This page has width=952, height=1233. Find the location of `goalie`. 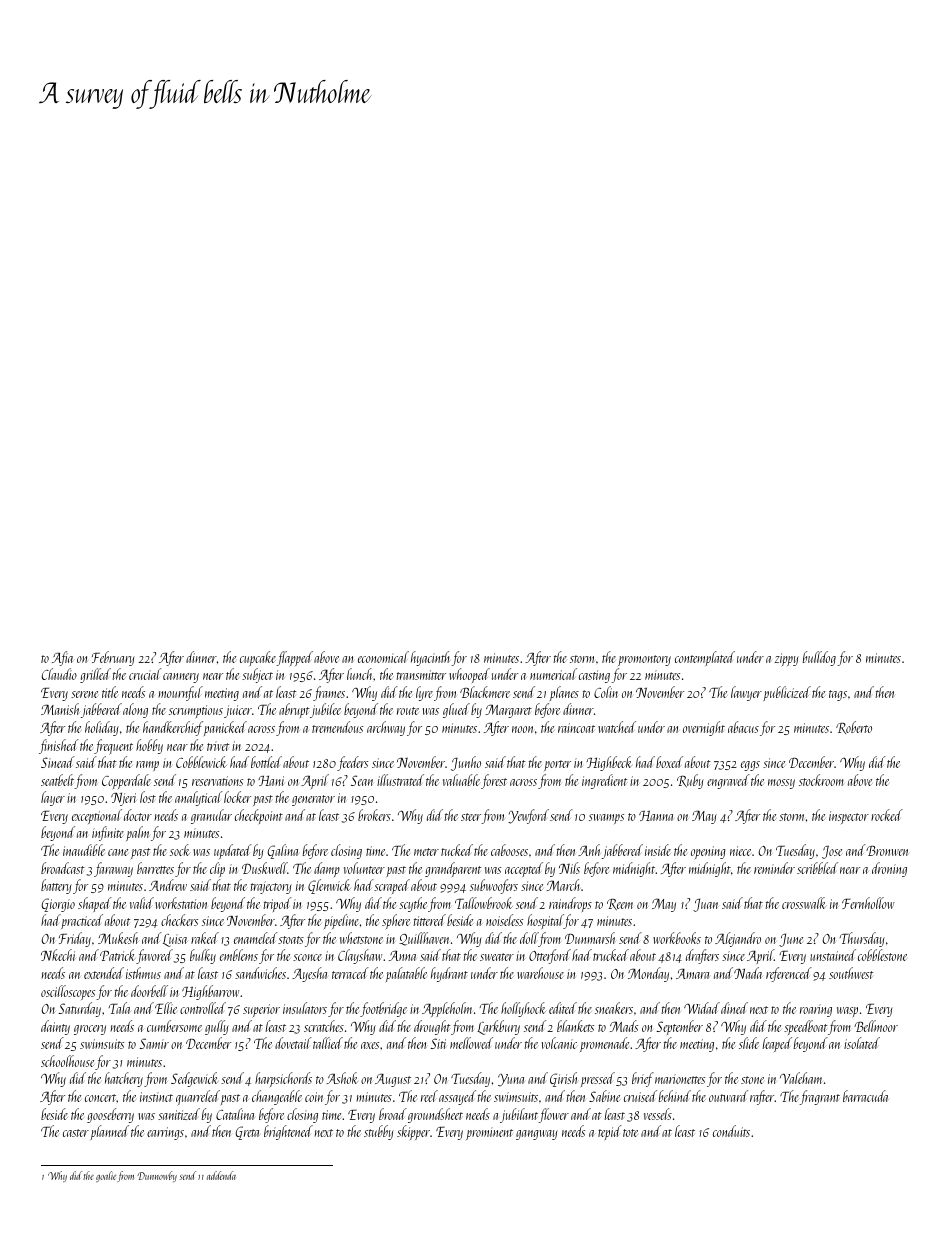

goalie is located at coordinates (106, 1176).
